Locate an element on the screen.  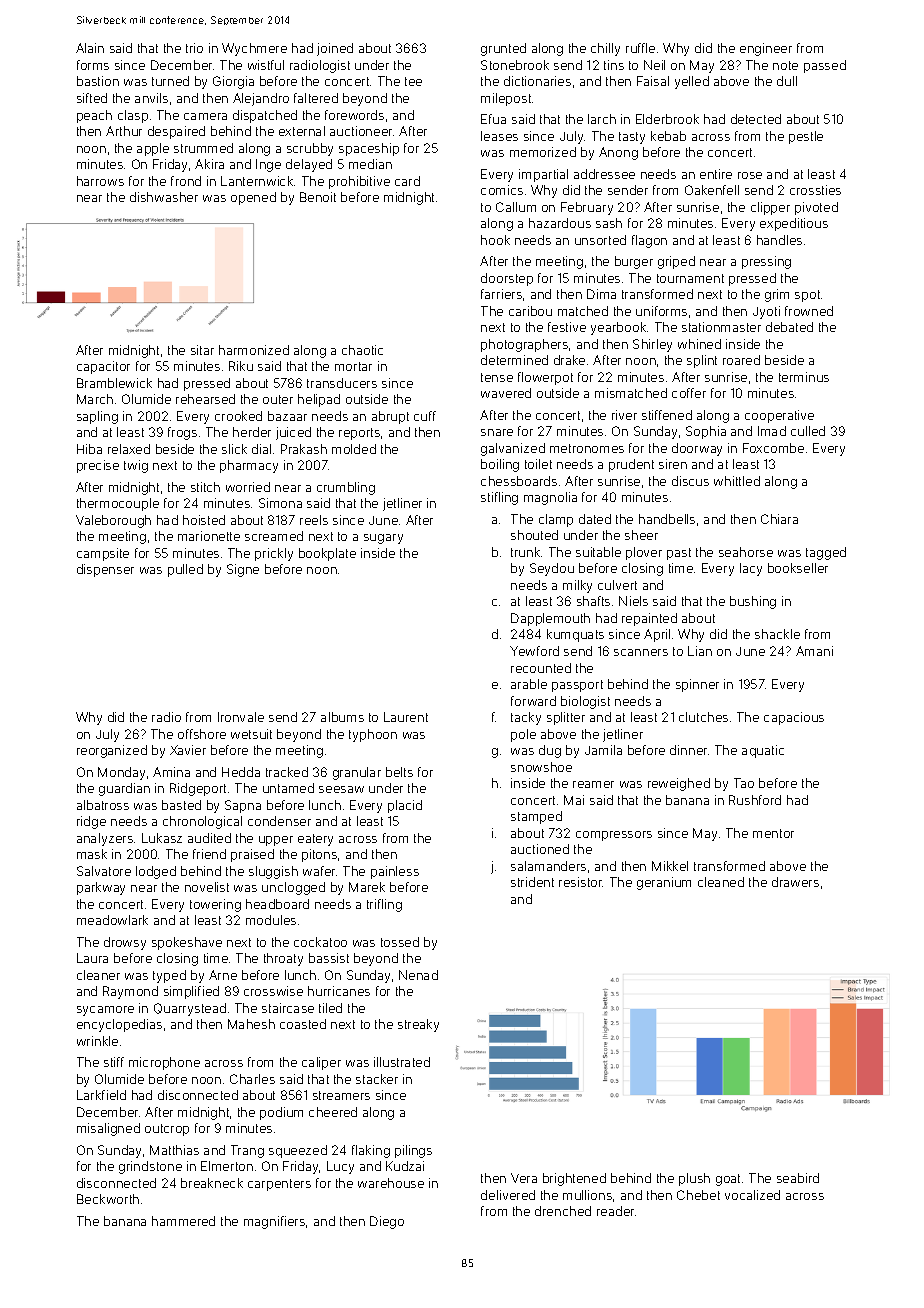
aquatic is located at coordinates (763, 751).
